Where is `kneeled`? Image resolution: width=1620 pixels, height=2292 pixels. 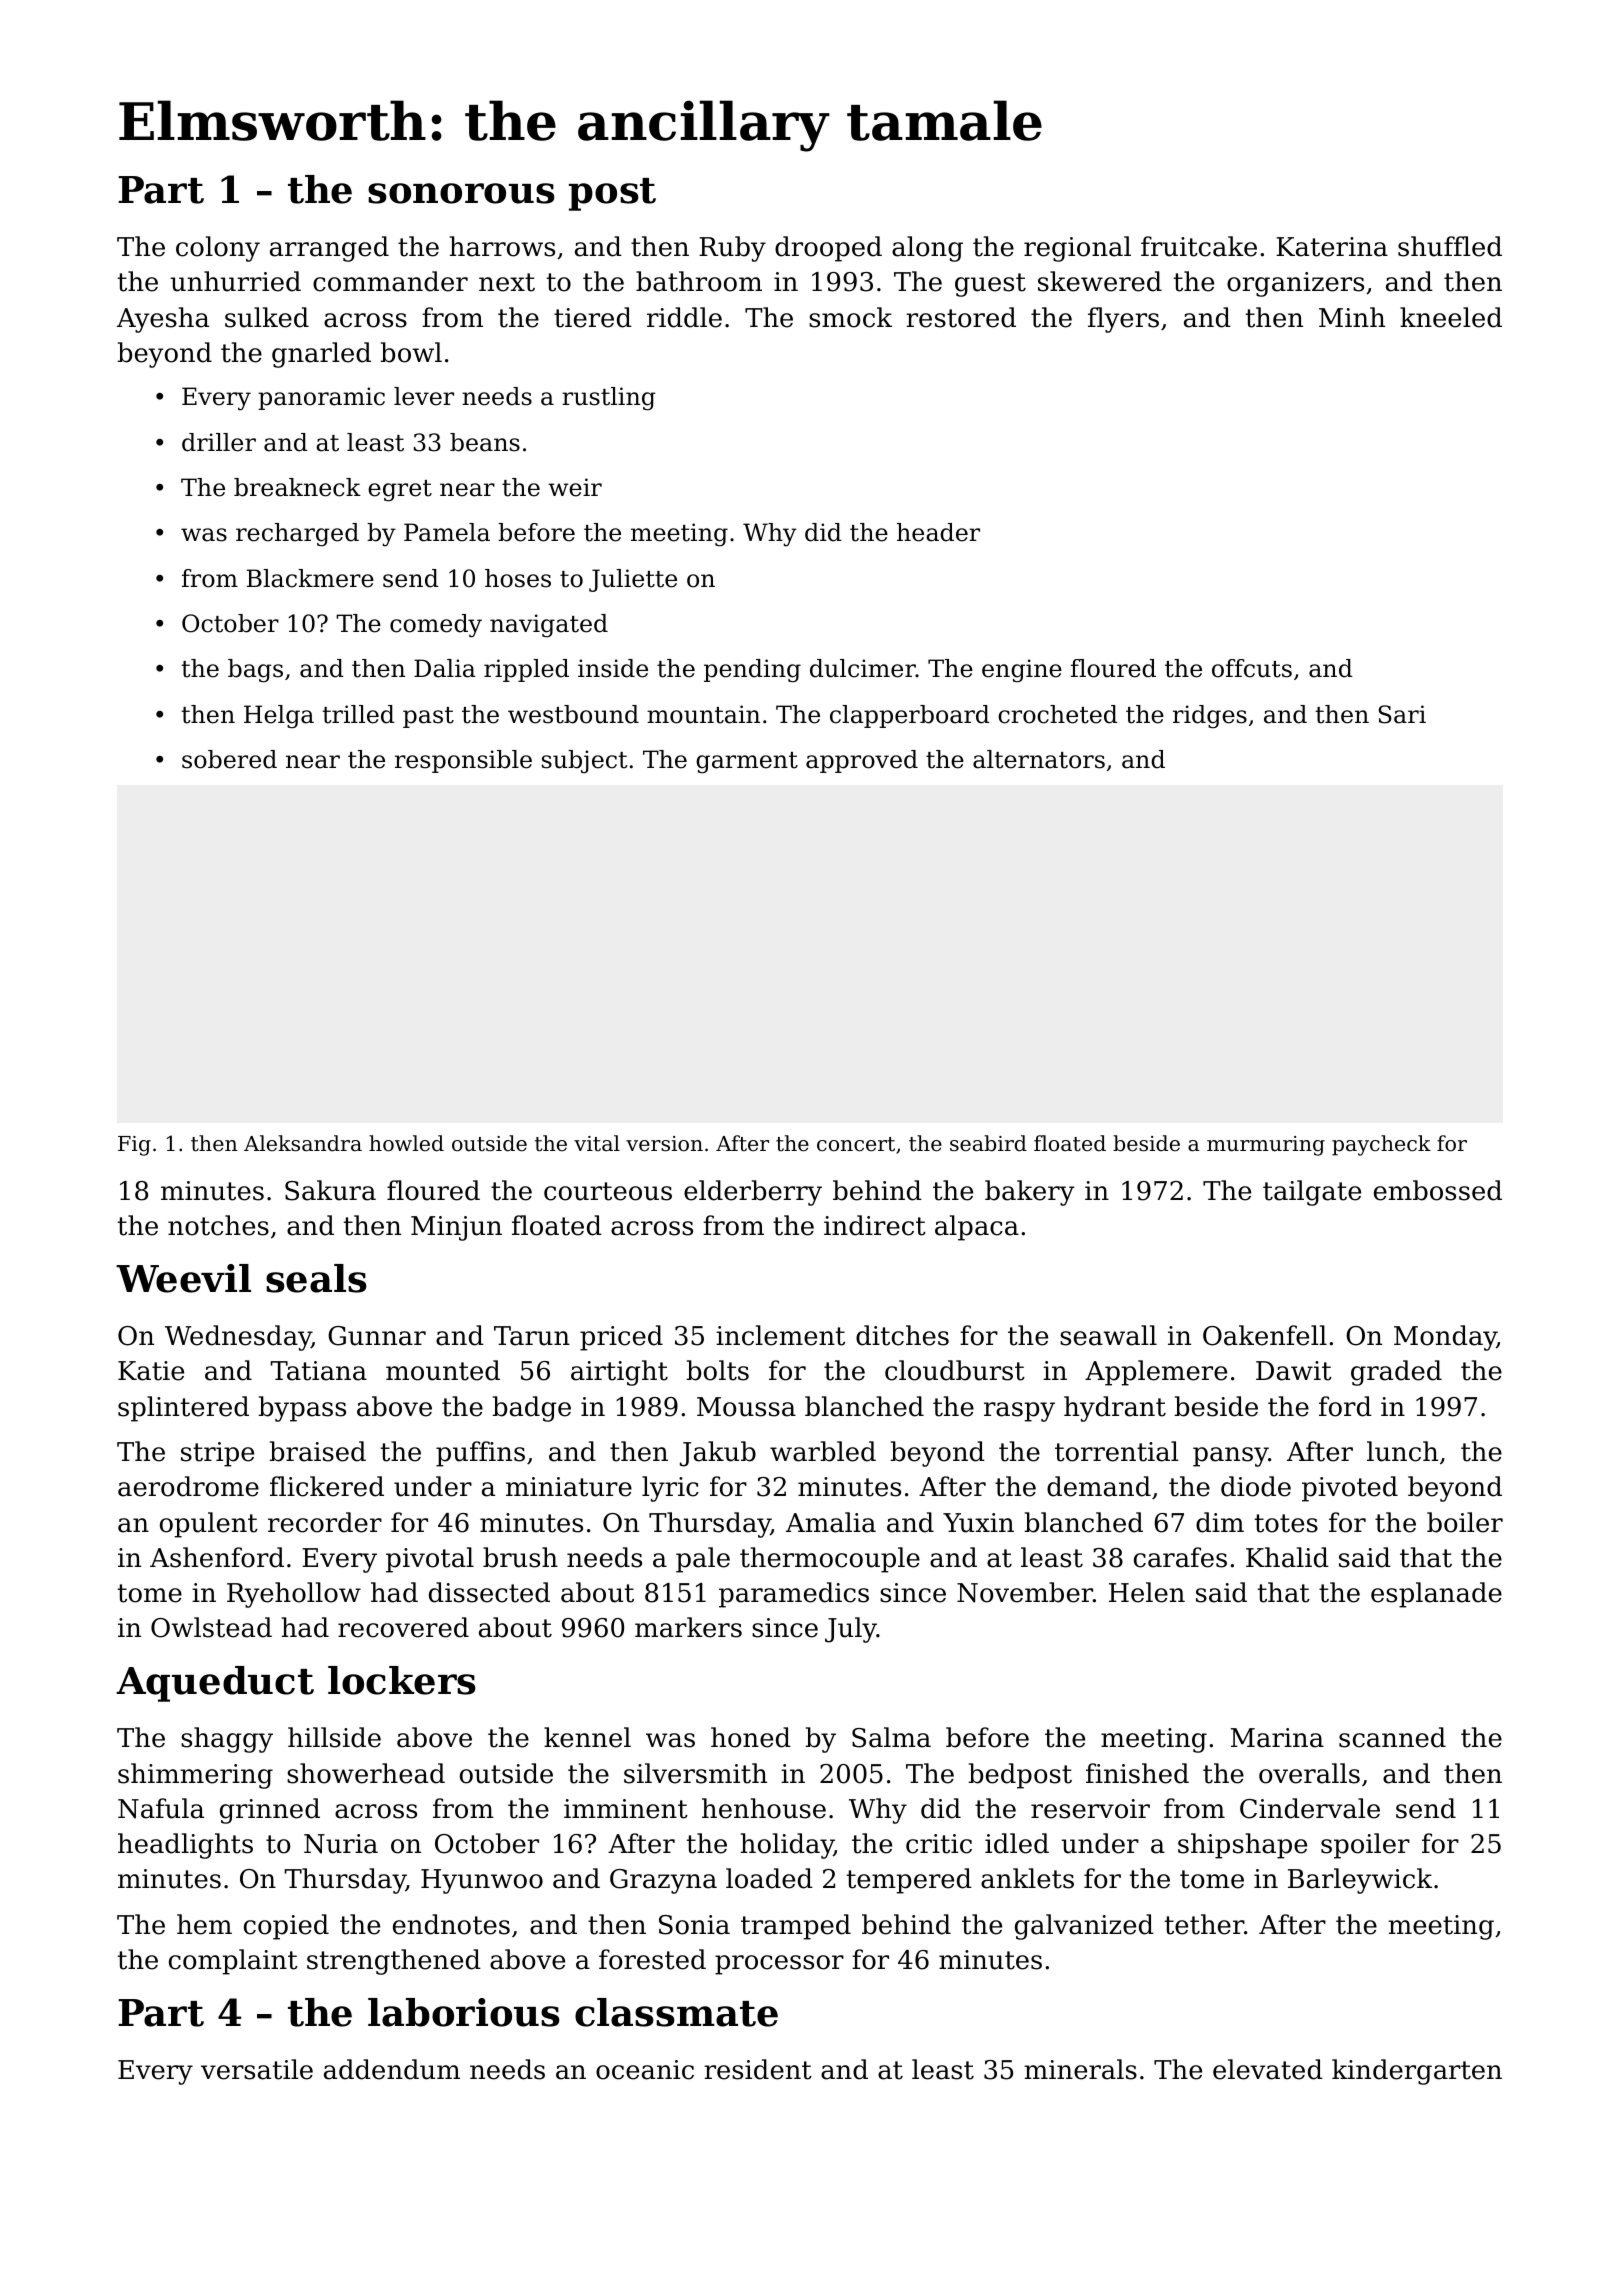
kneeled is located at coordinates (1451, 317).
